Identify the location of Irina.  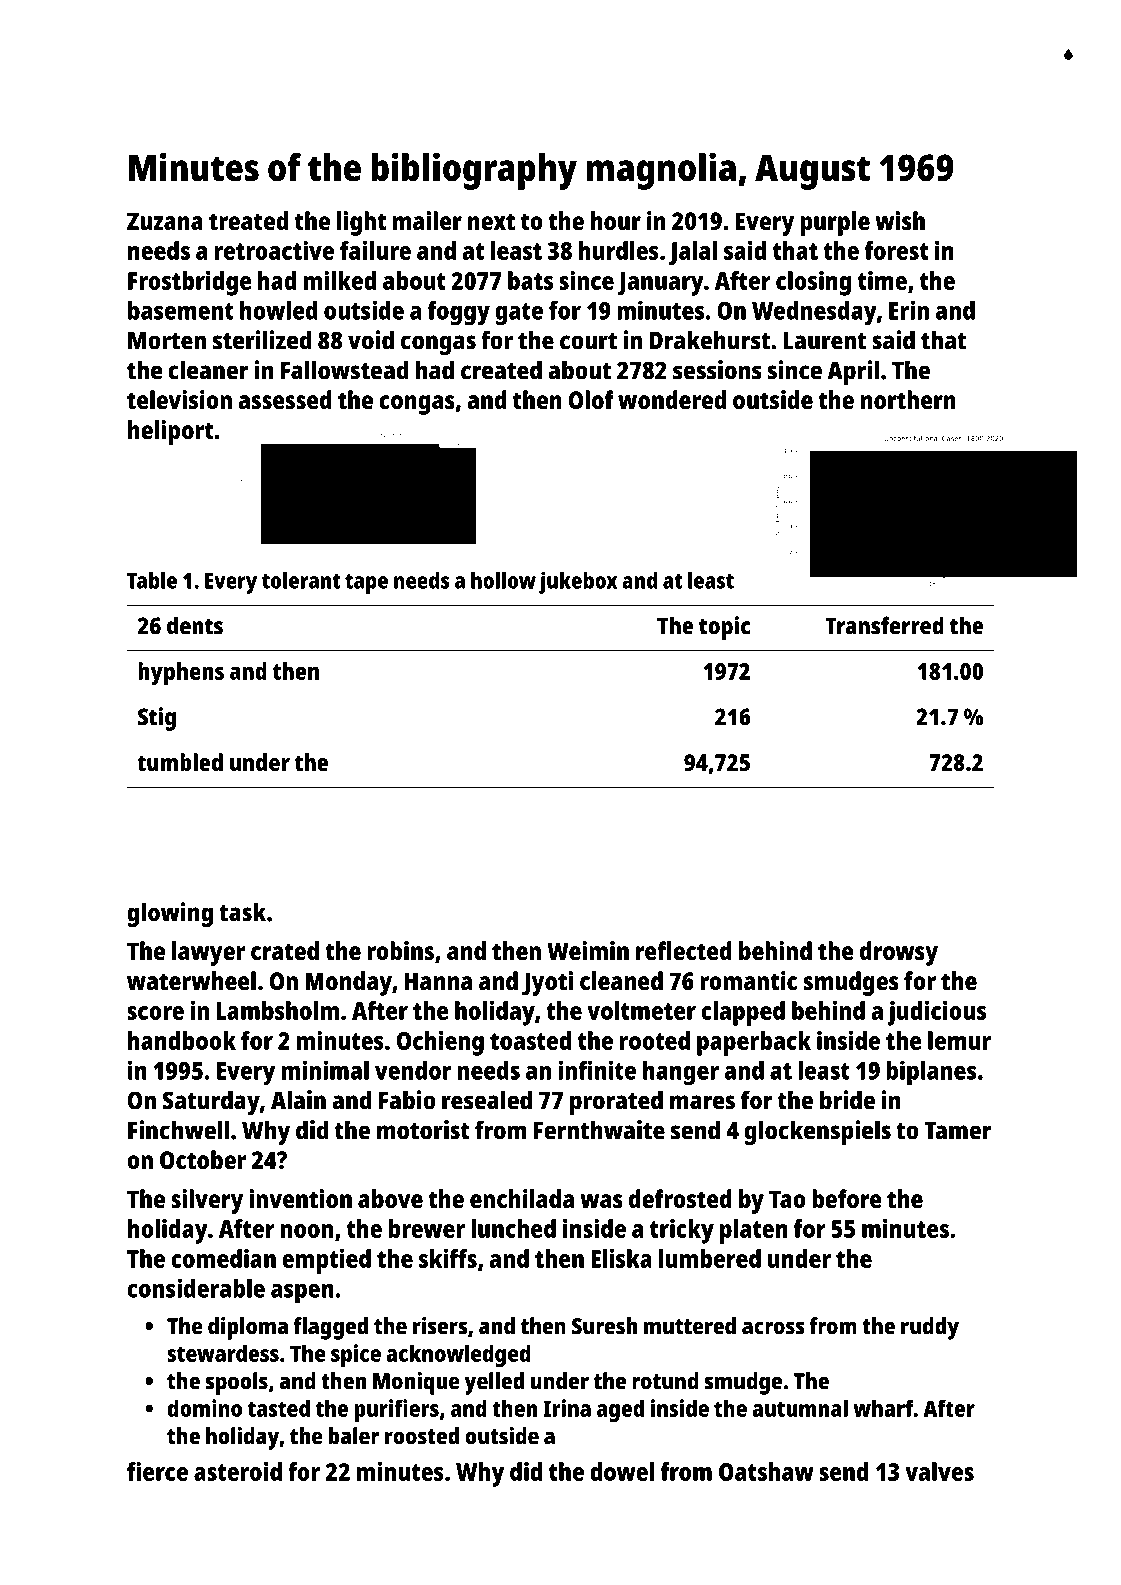
(567, 1408).
